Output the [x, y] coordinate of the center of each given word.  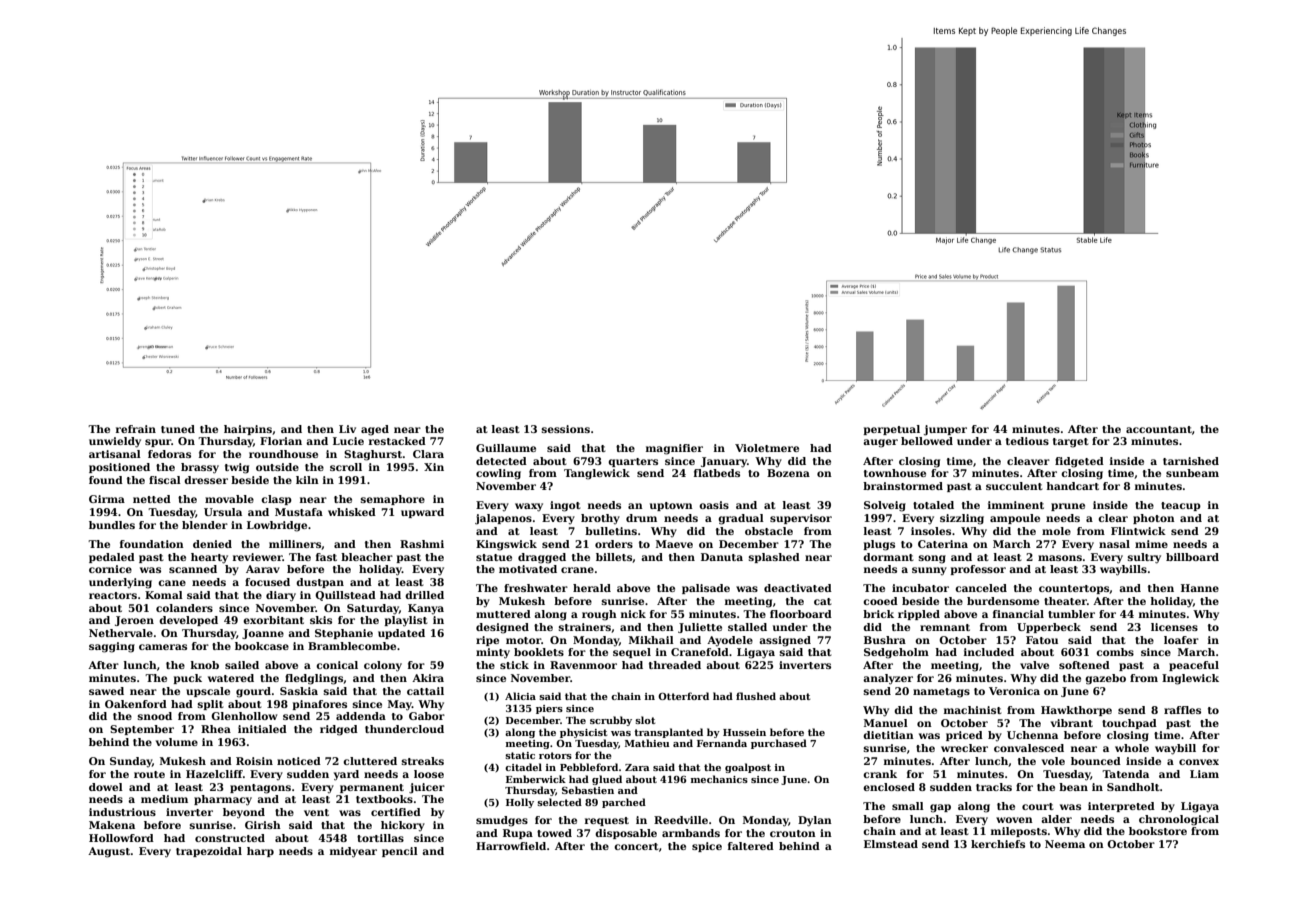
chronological [1179, 820]
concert [636, 846]
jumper [945, 430]
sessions [566, 429]
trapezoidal [209, 852]
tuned [178, 429]
